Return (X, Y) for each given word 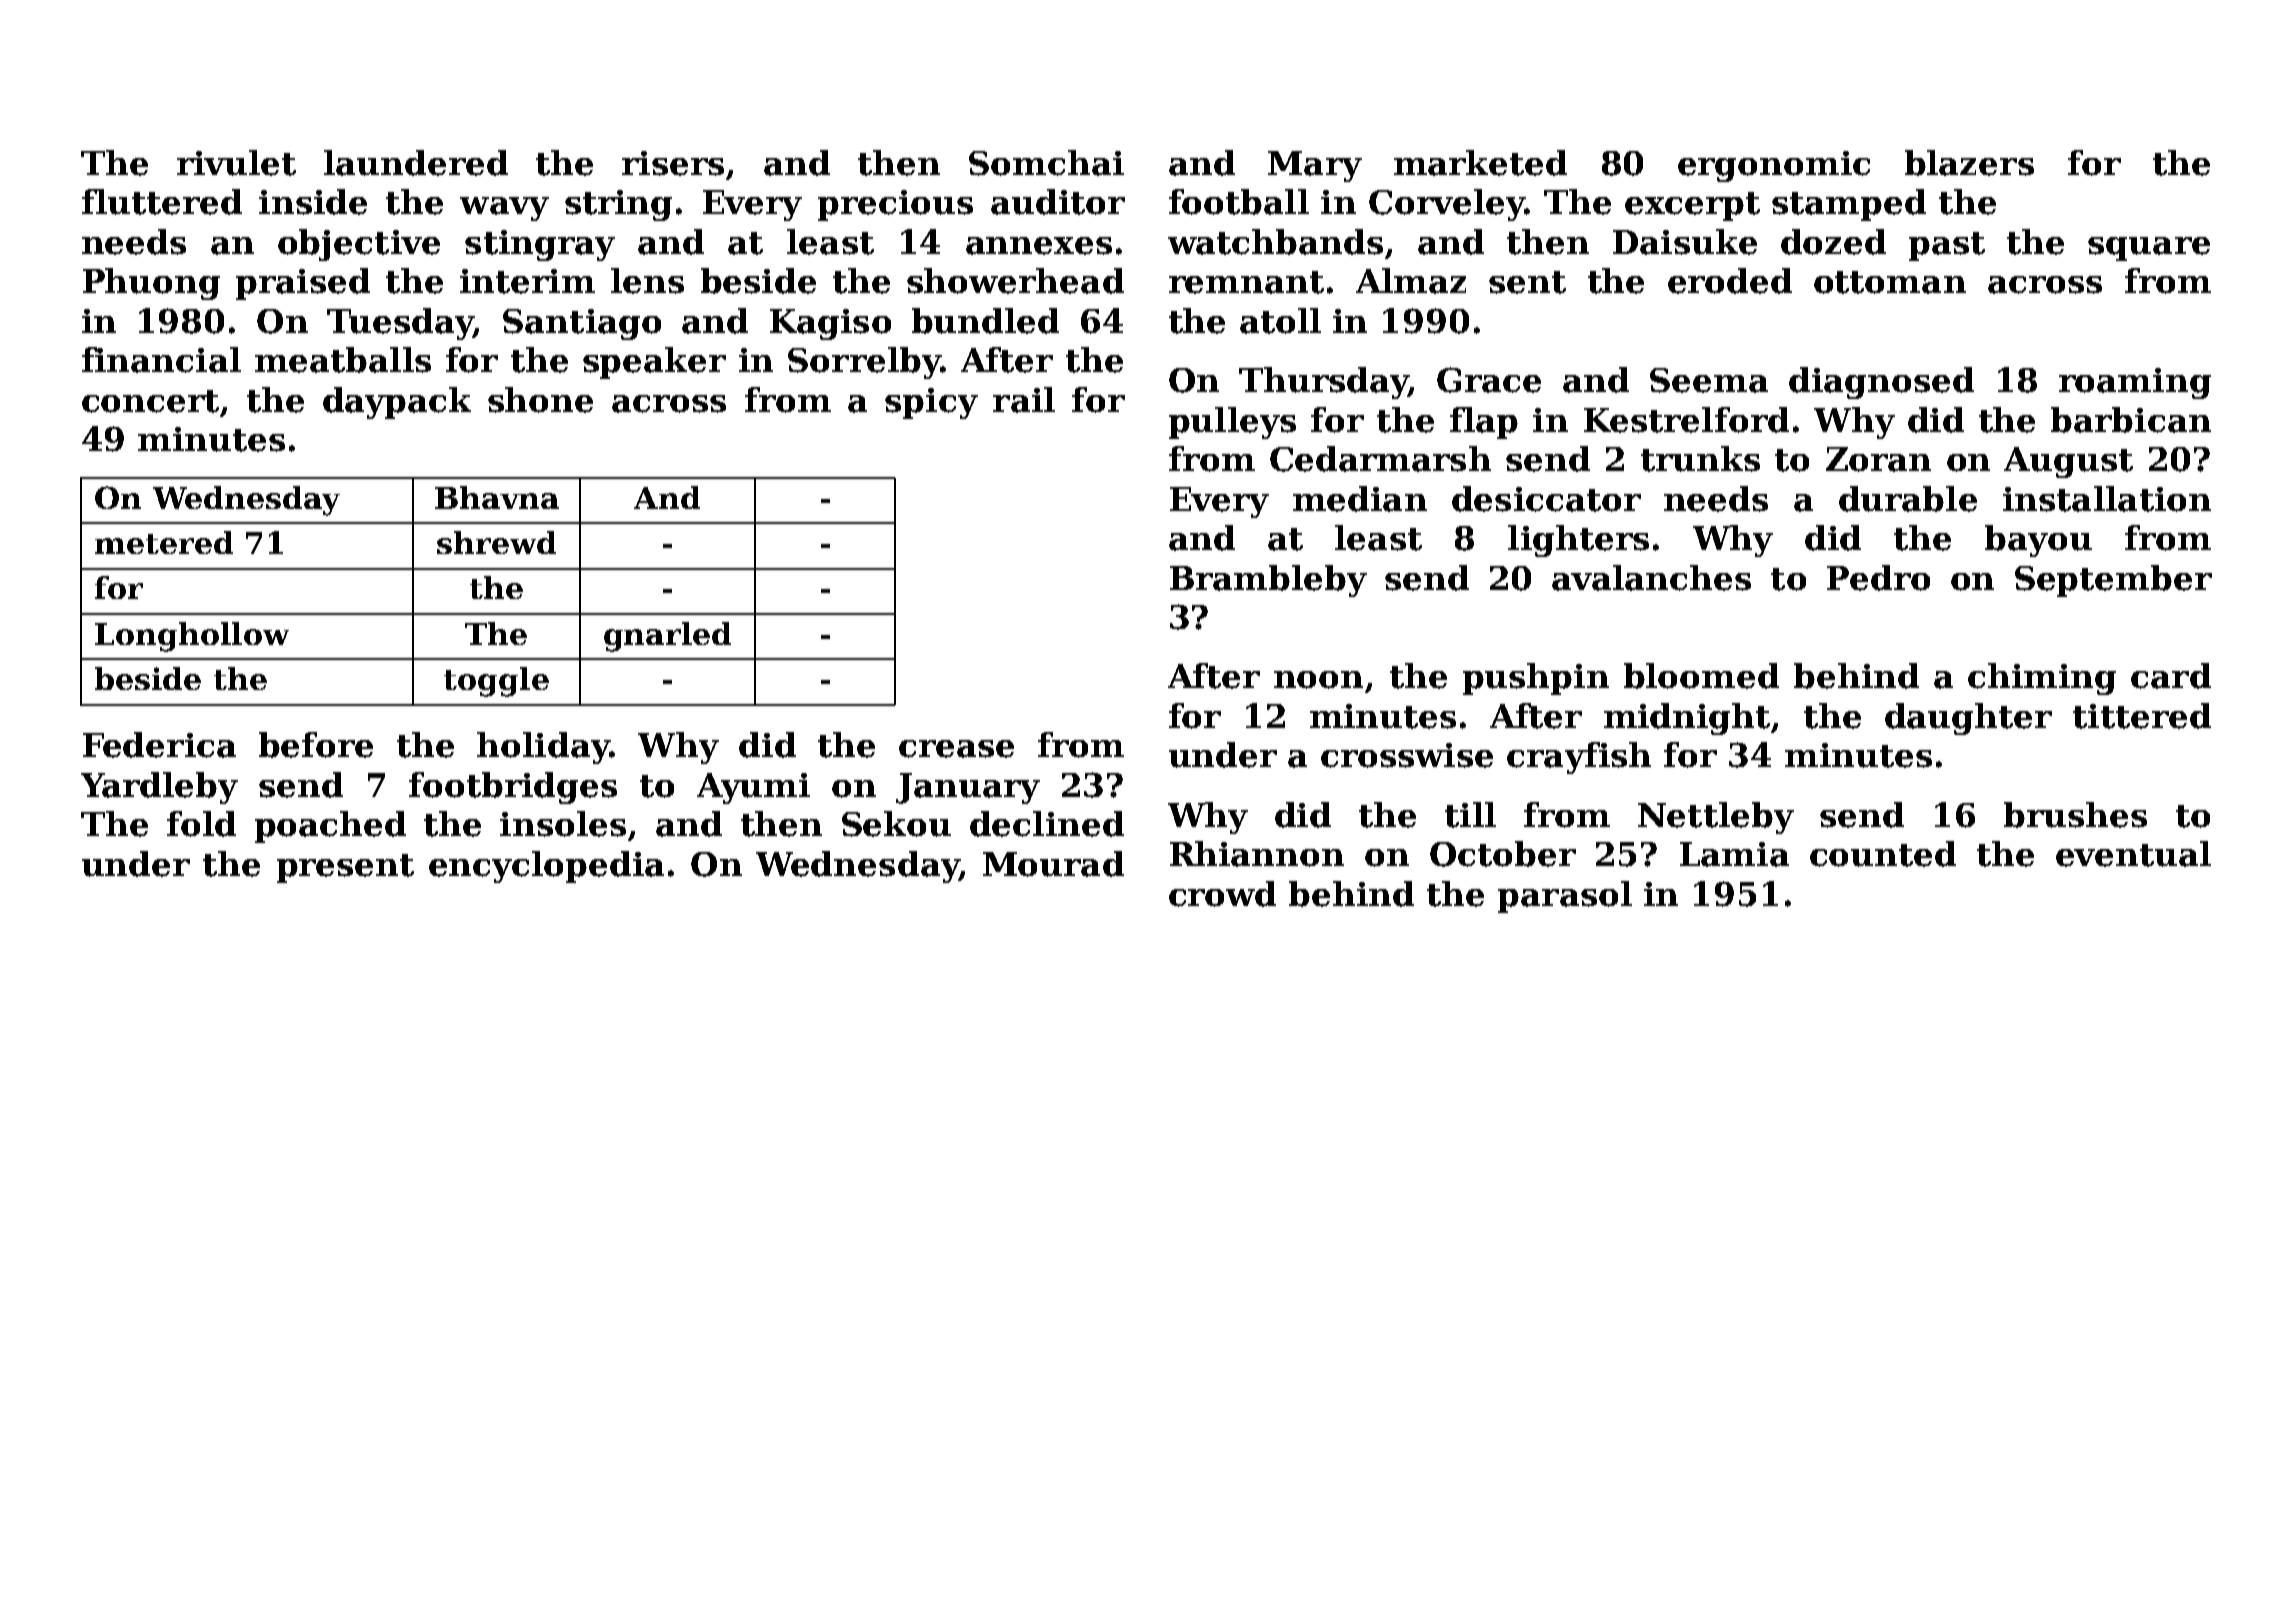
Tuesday (400, 324)
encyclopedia (546, 867)
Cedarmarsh (1380, 459)
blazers (1969, 163)
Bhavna (497, 497)
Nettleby (1716, 818)
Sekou (896, 824)
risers (673, 163)
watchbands (1275, 242)
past (1947, 246)
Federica (159, 745)
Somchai (1046, 163)
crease (956, 749)
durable (1908, 499)
